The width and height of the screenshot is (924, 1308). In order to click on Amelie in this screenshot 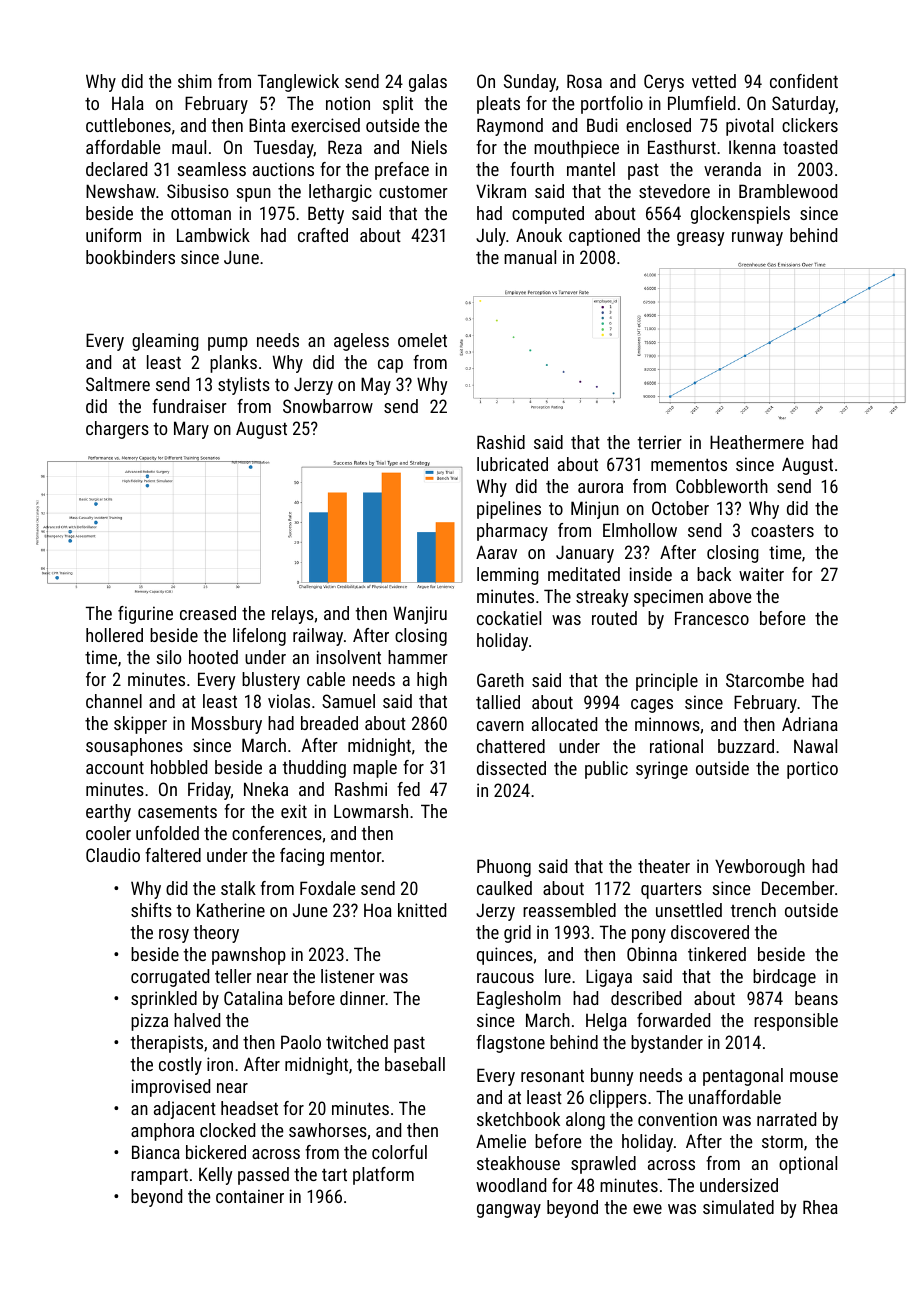, I will do `click(501, 1141)`.
